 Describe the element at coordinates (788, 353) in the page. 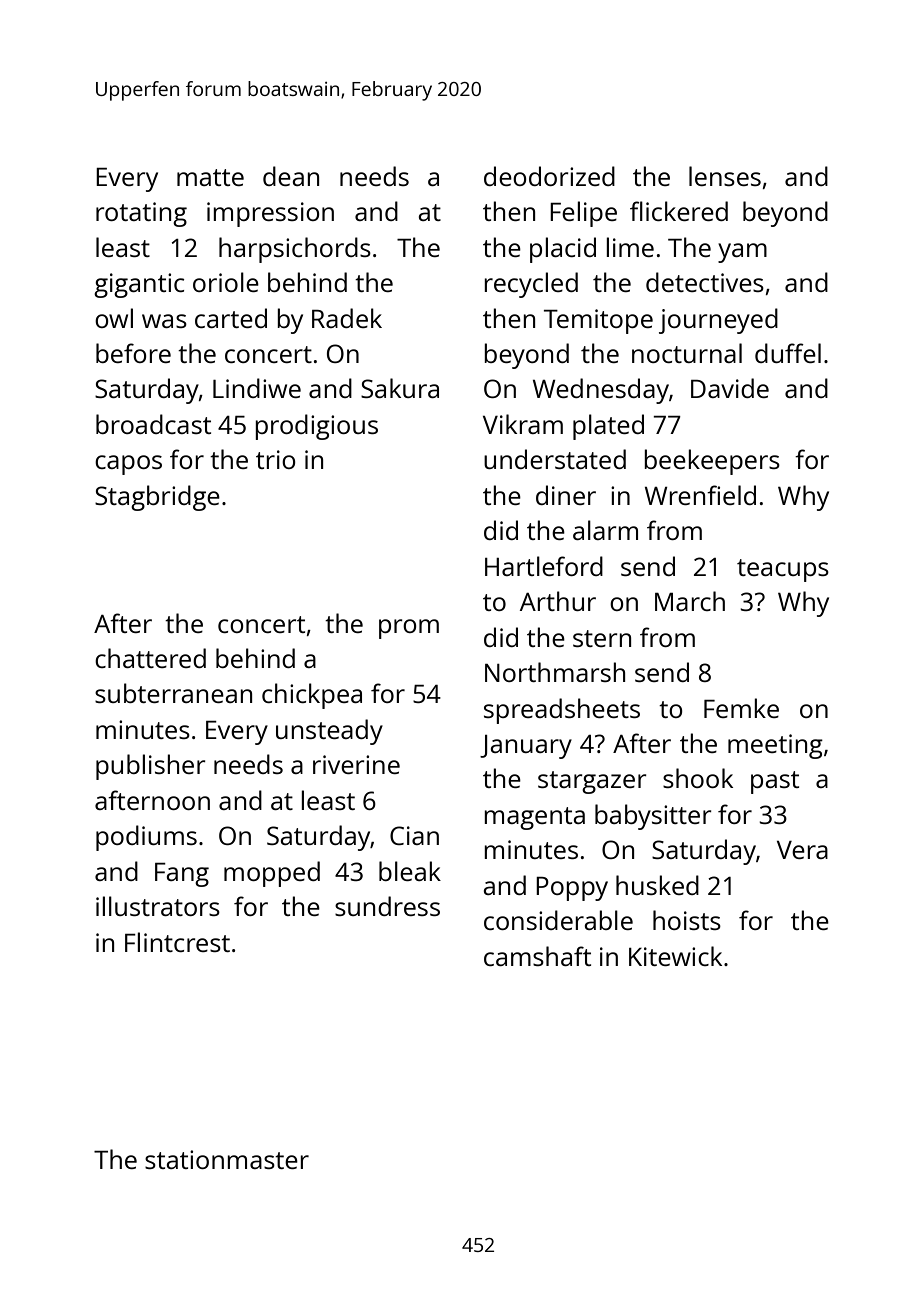

I see `duffel` at that location.
